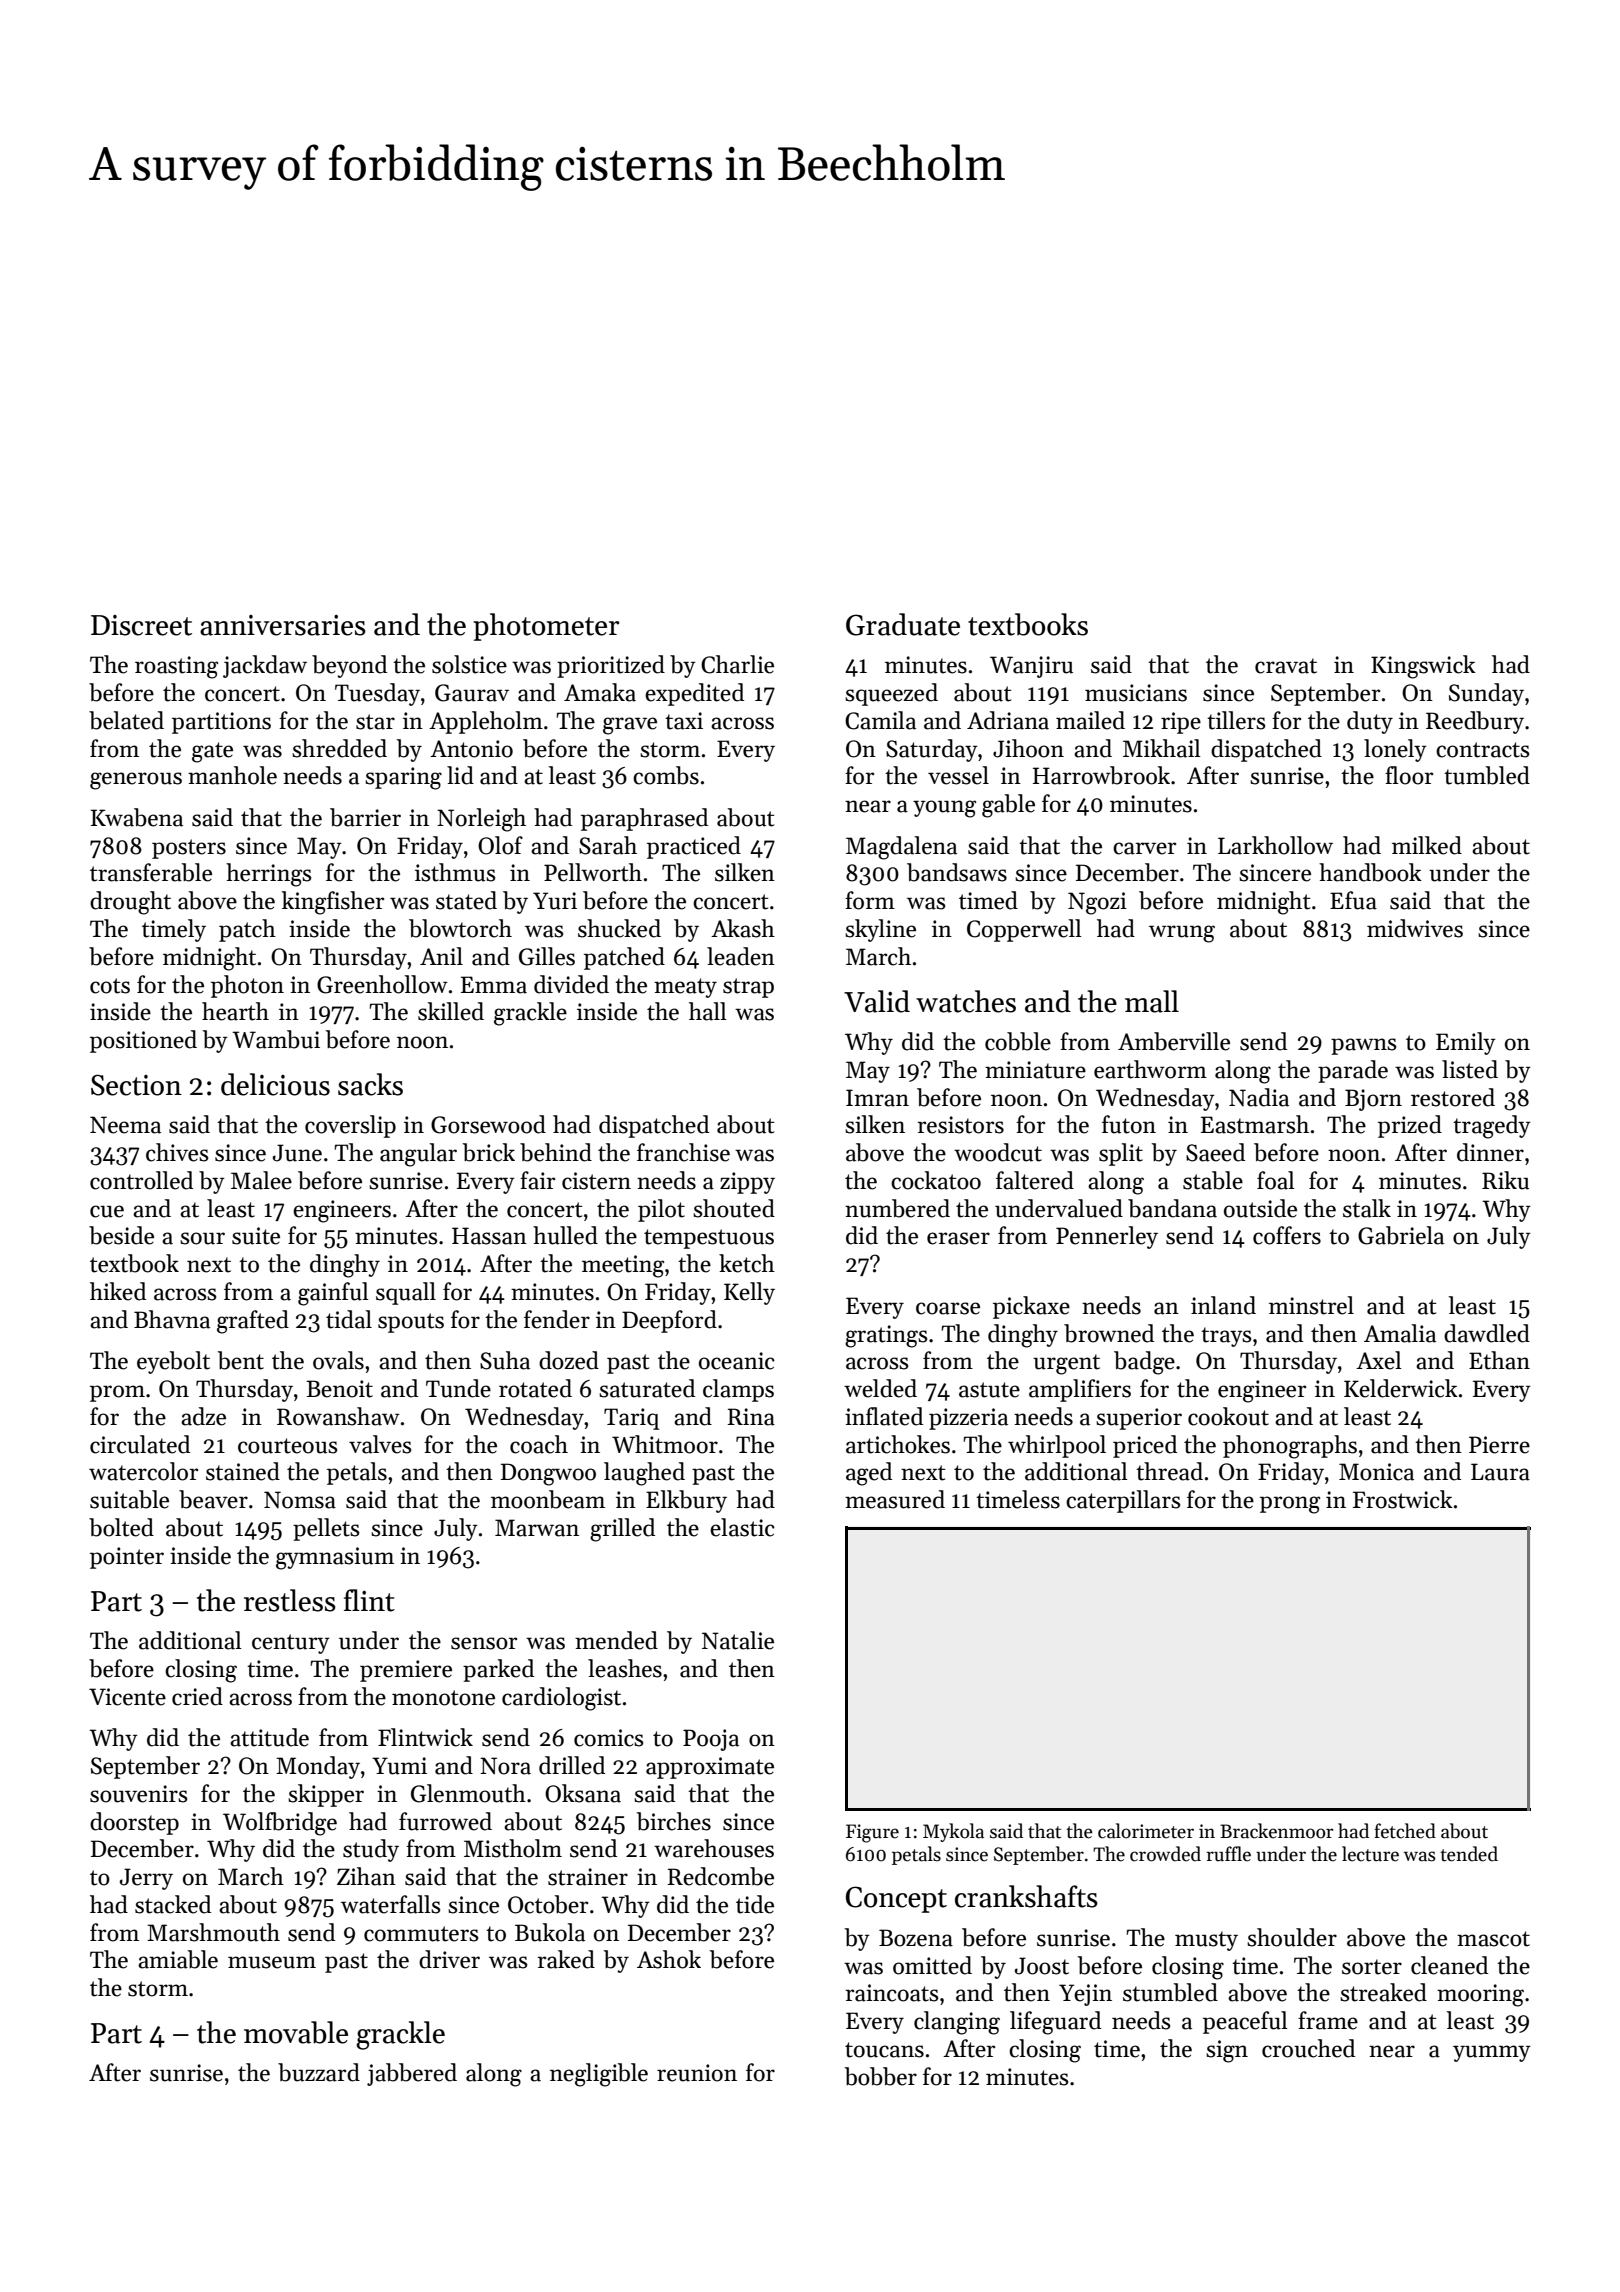 This page has height=2292, width=1620. Describe the element at coordinates (399, 1766) in the page. I see `Yumi` at that location.
